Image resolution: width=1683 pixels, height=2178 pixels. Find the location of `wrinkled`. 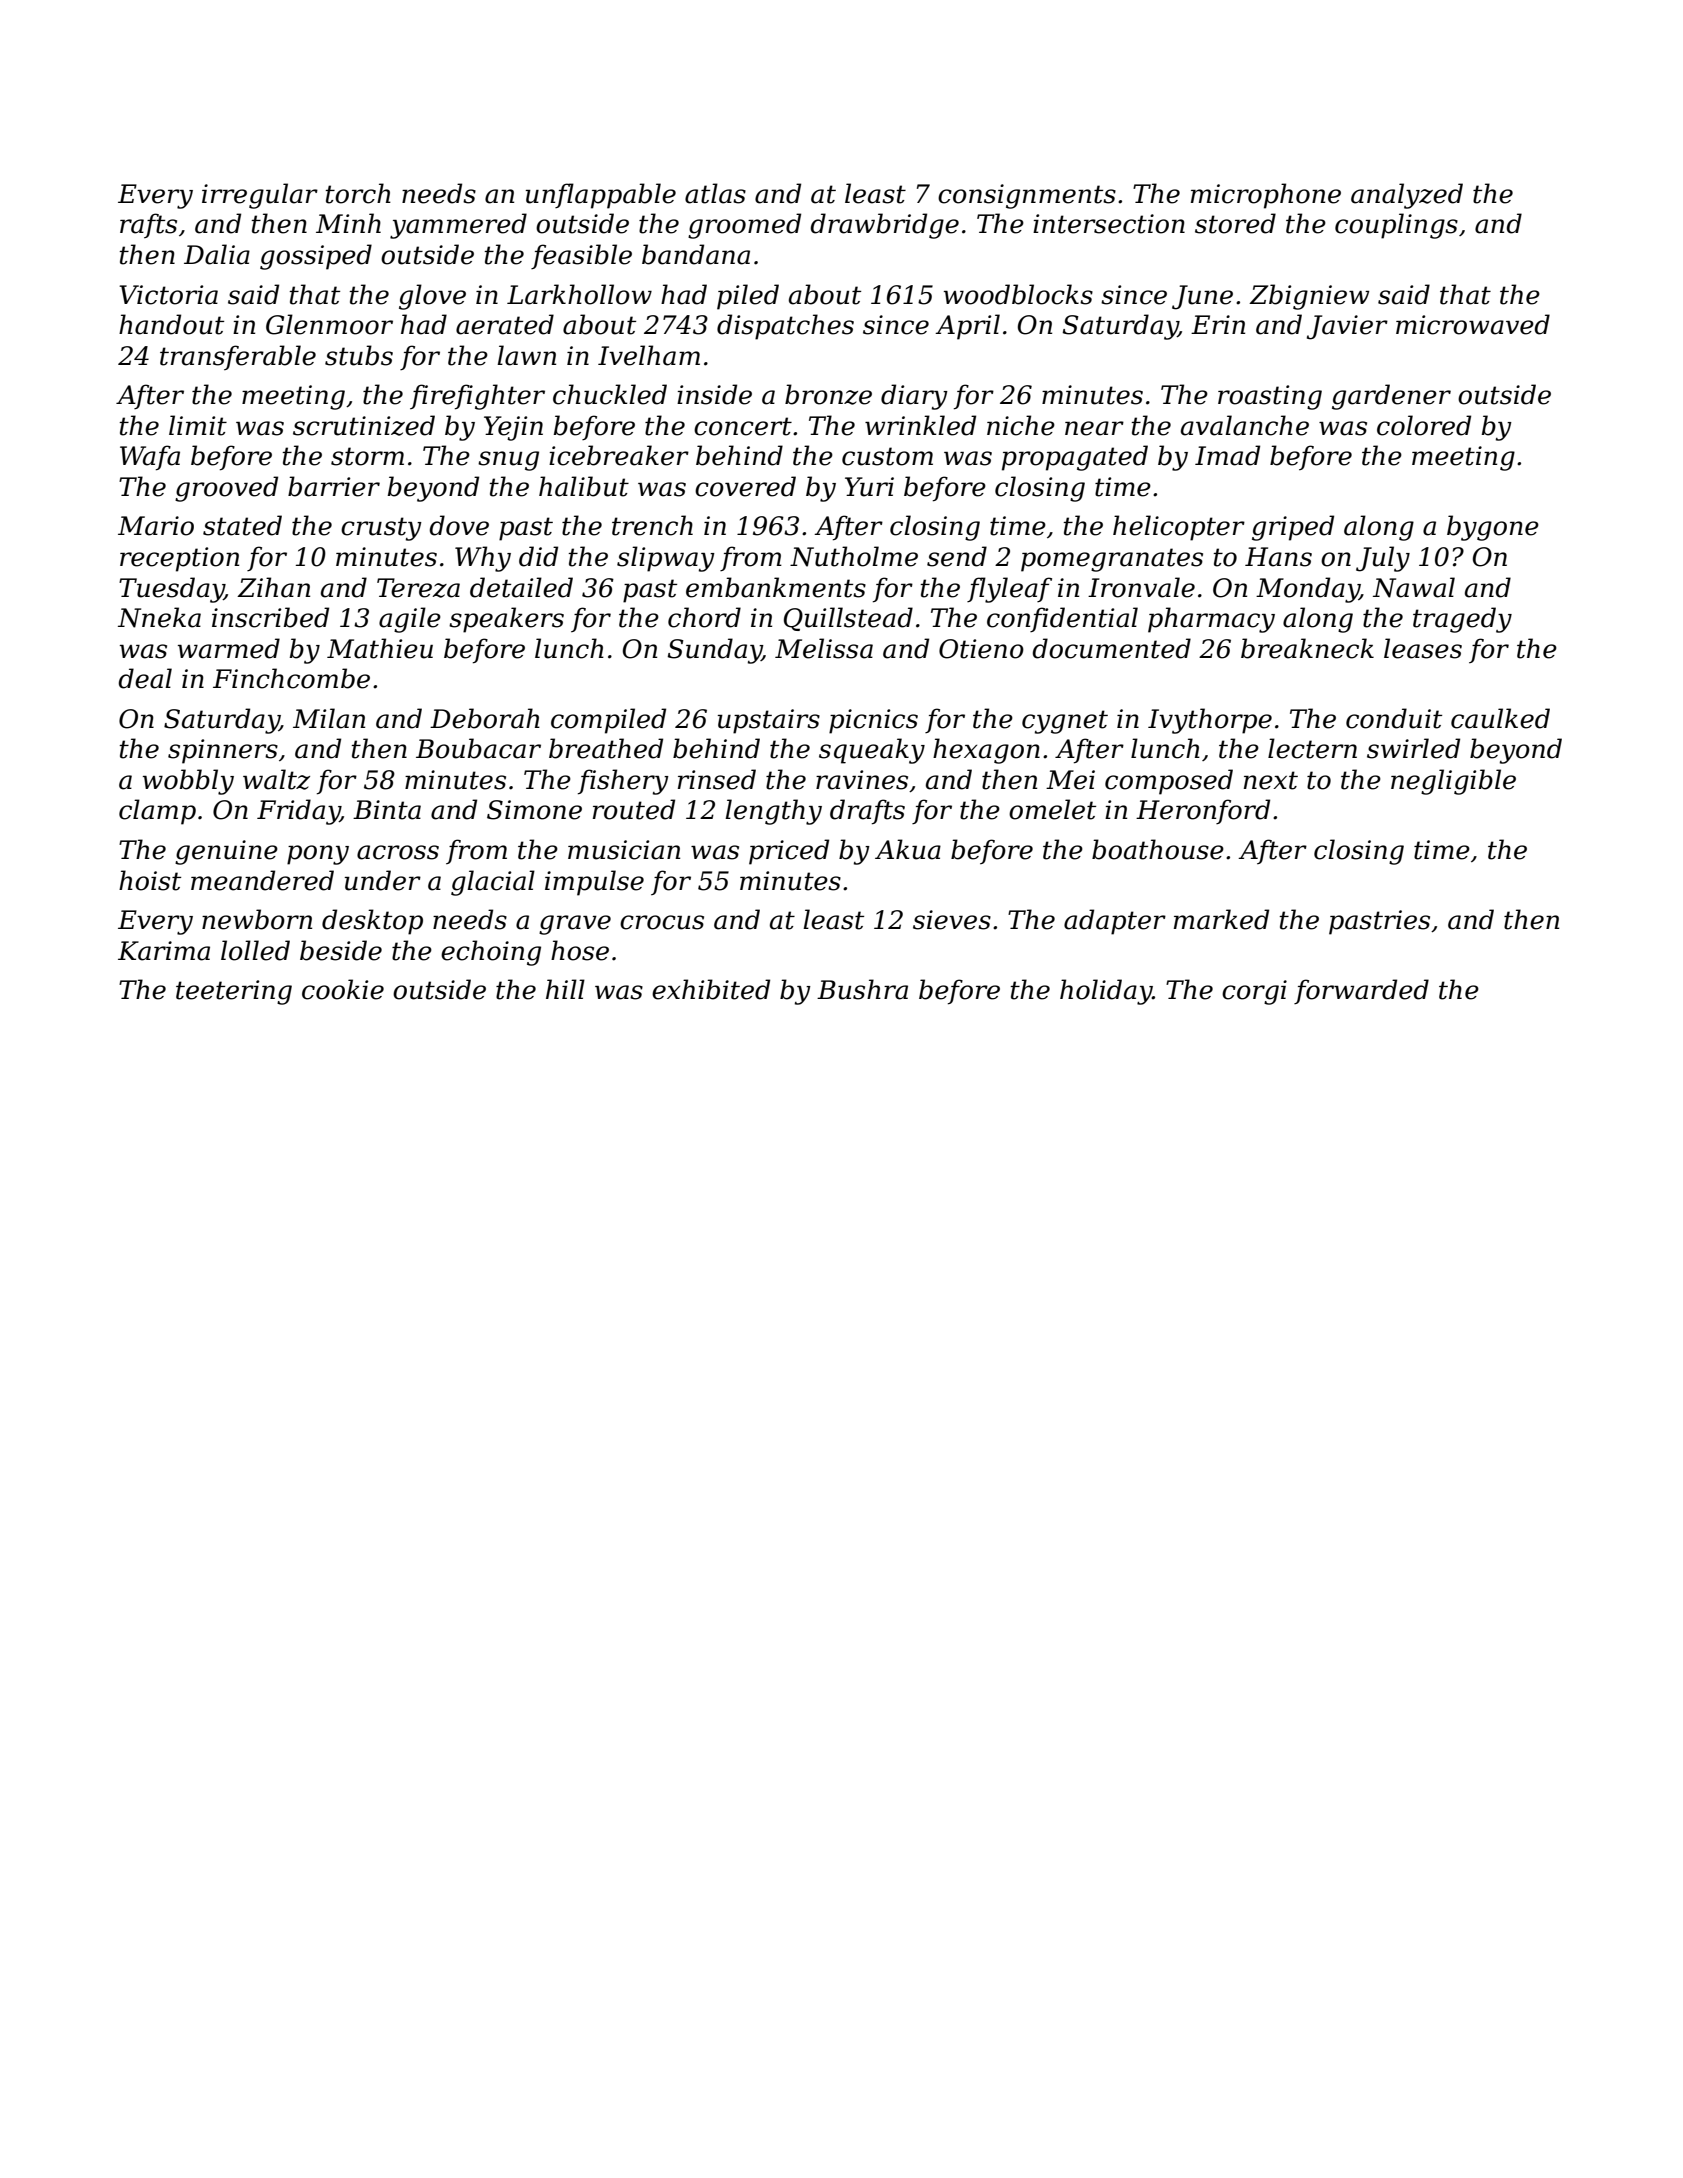

wrinkled is located at coordinates (920, 425).
